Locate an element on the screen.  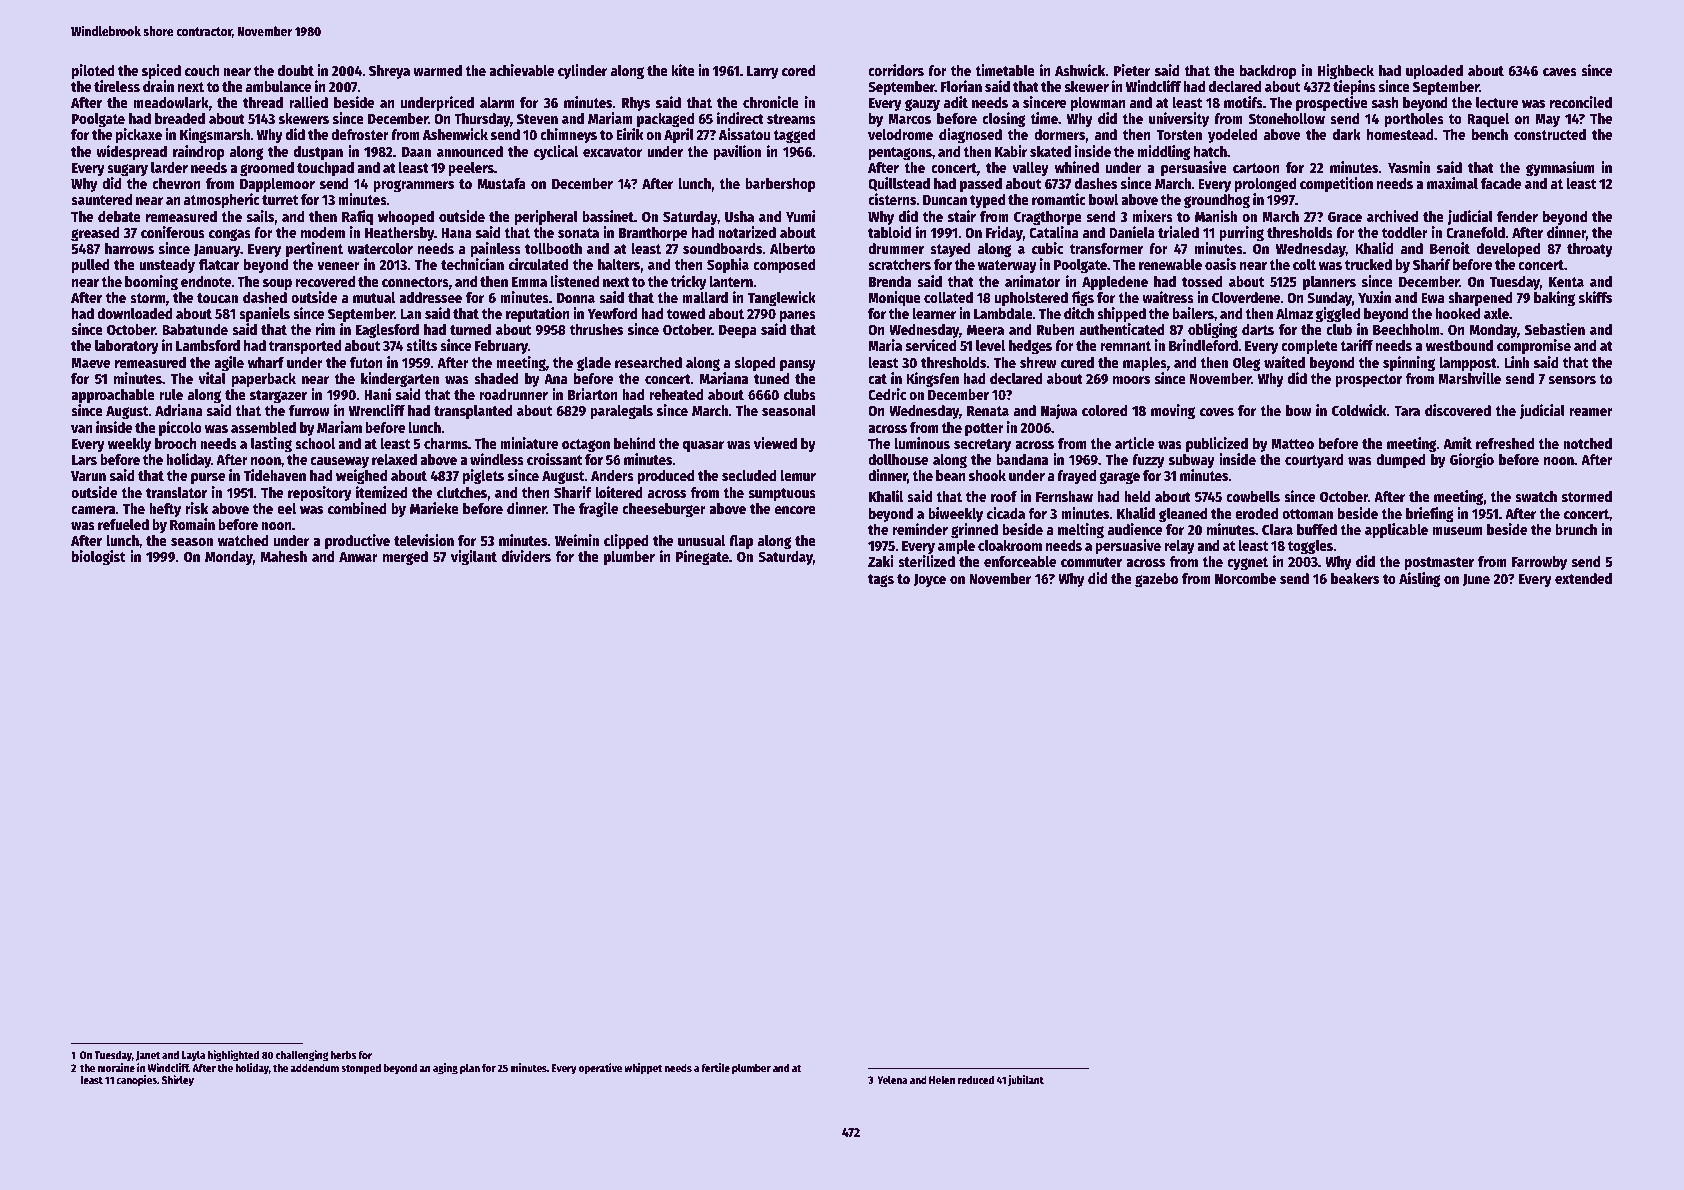
fertile is located at coordinates (715, 1067).
